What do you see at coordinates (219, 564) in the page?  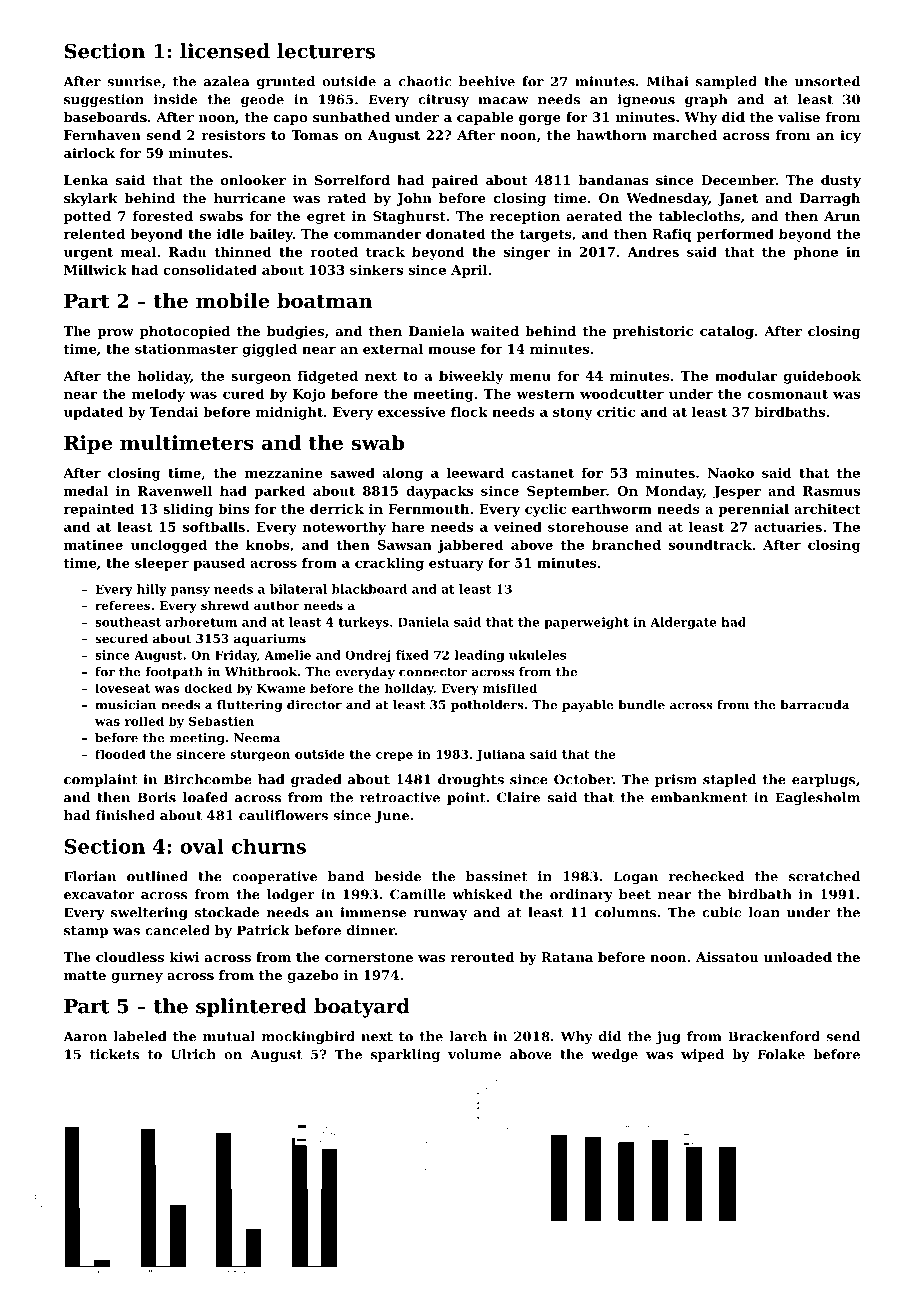 I see `paused` at bounding box center [219, 564].
